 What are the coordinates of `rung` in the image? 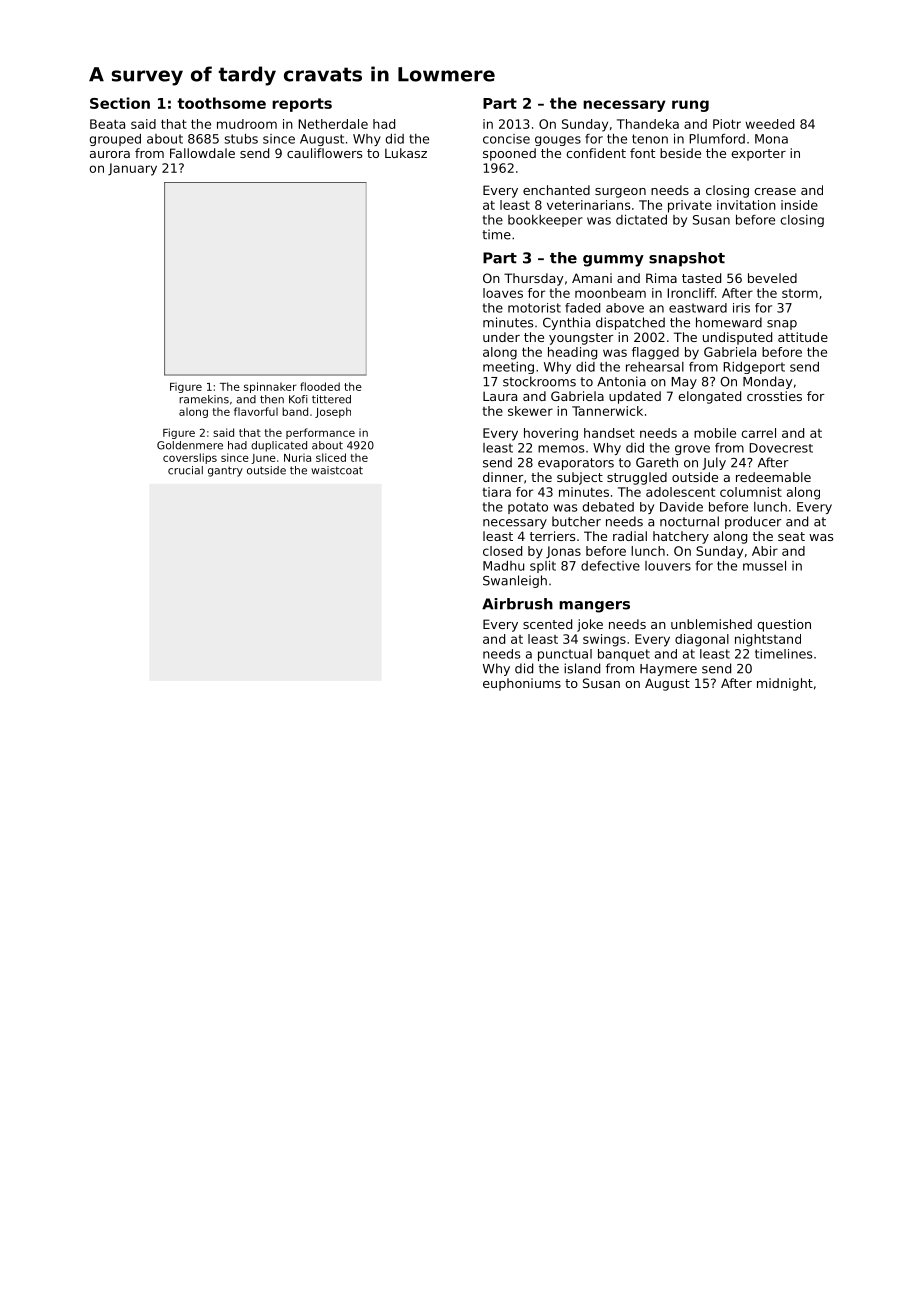 It's located at (690, 106).
